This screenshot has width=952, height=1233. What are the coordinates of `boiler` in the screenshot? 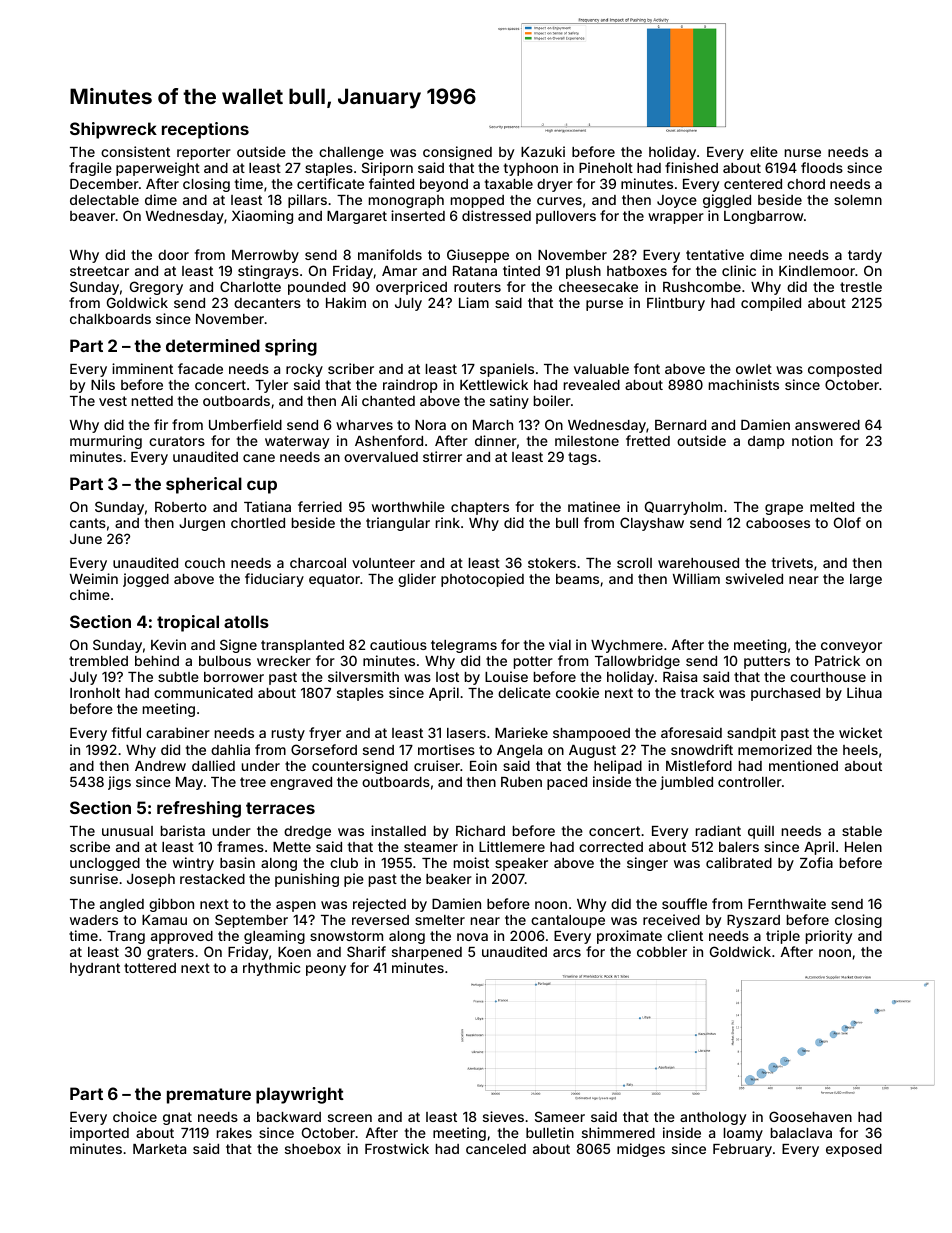 It's located at (552, 400).
